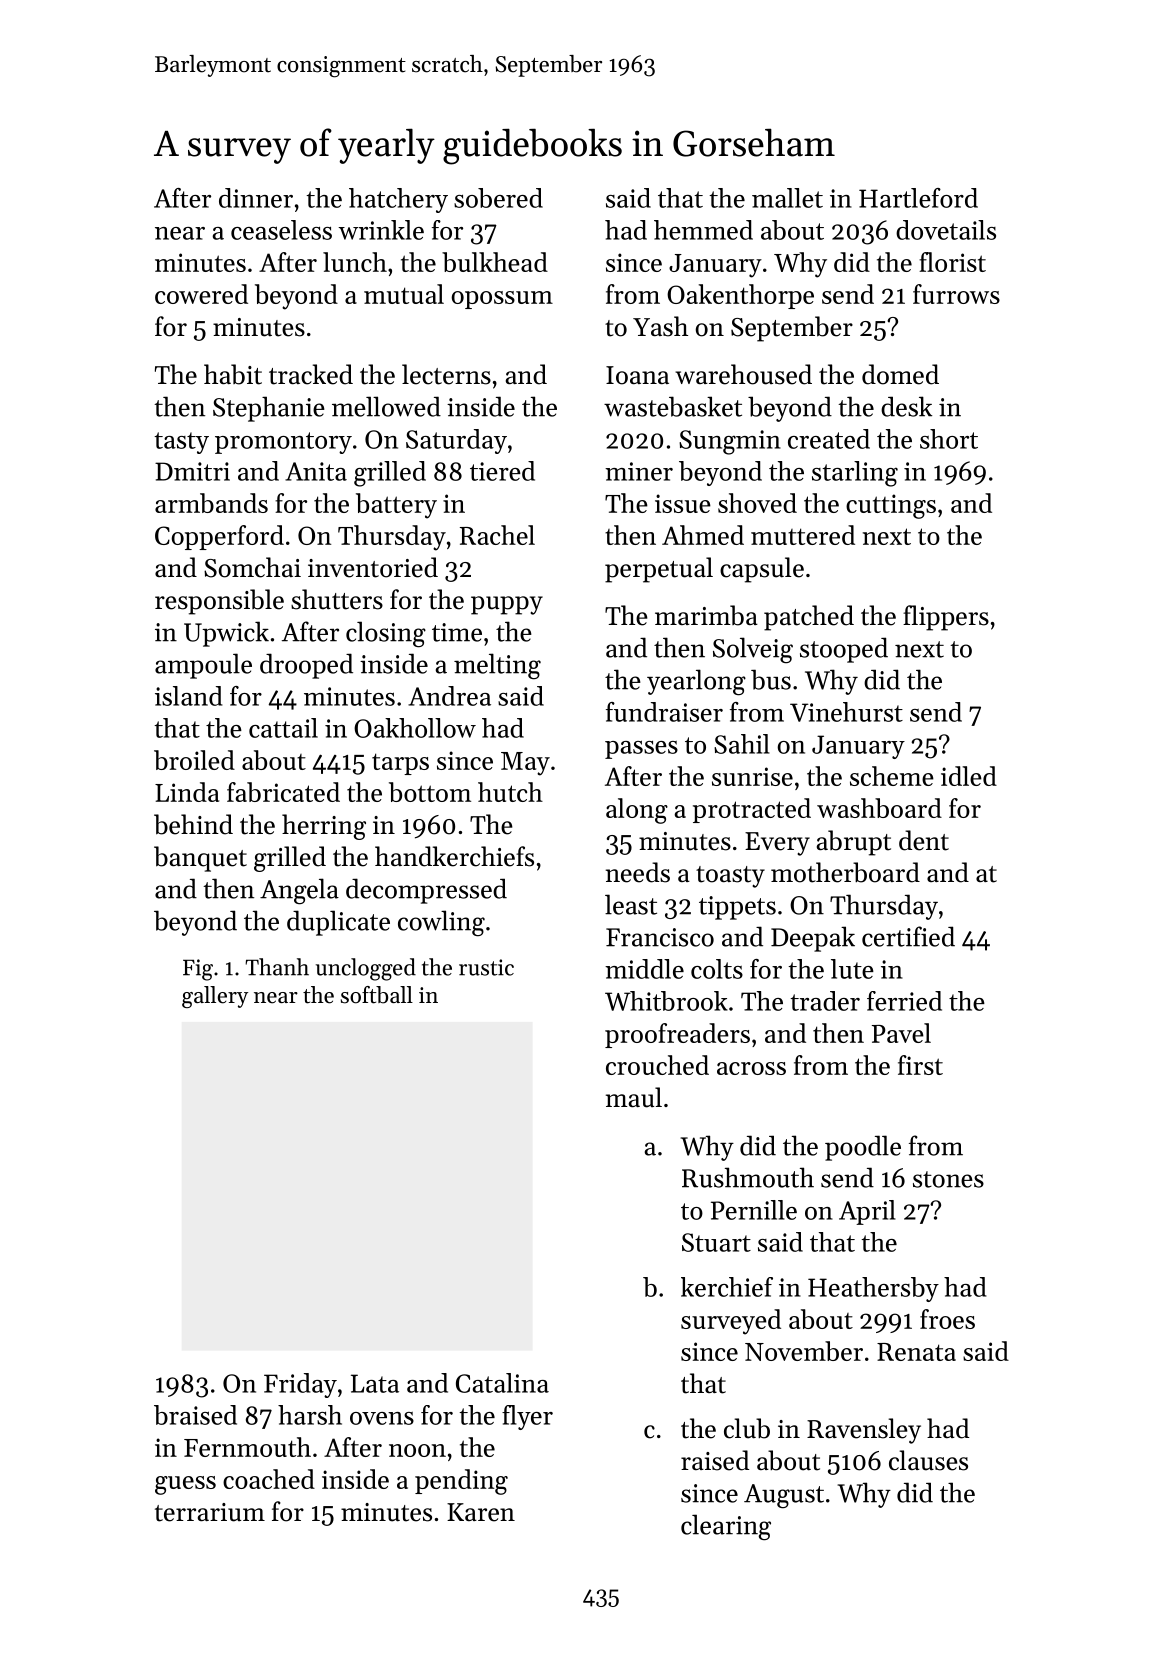  I want to click on lunch, so click(355, 262).
